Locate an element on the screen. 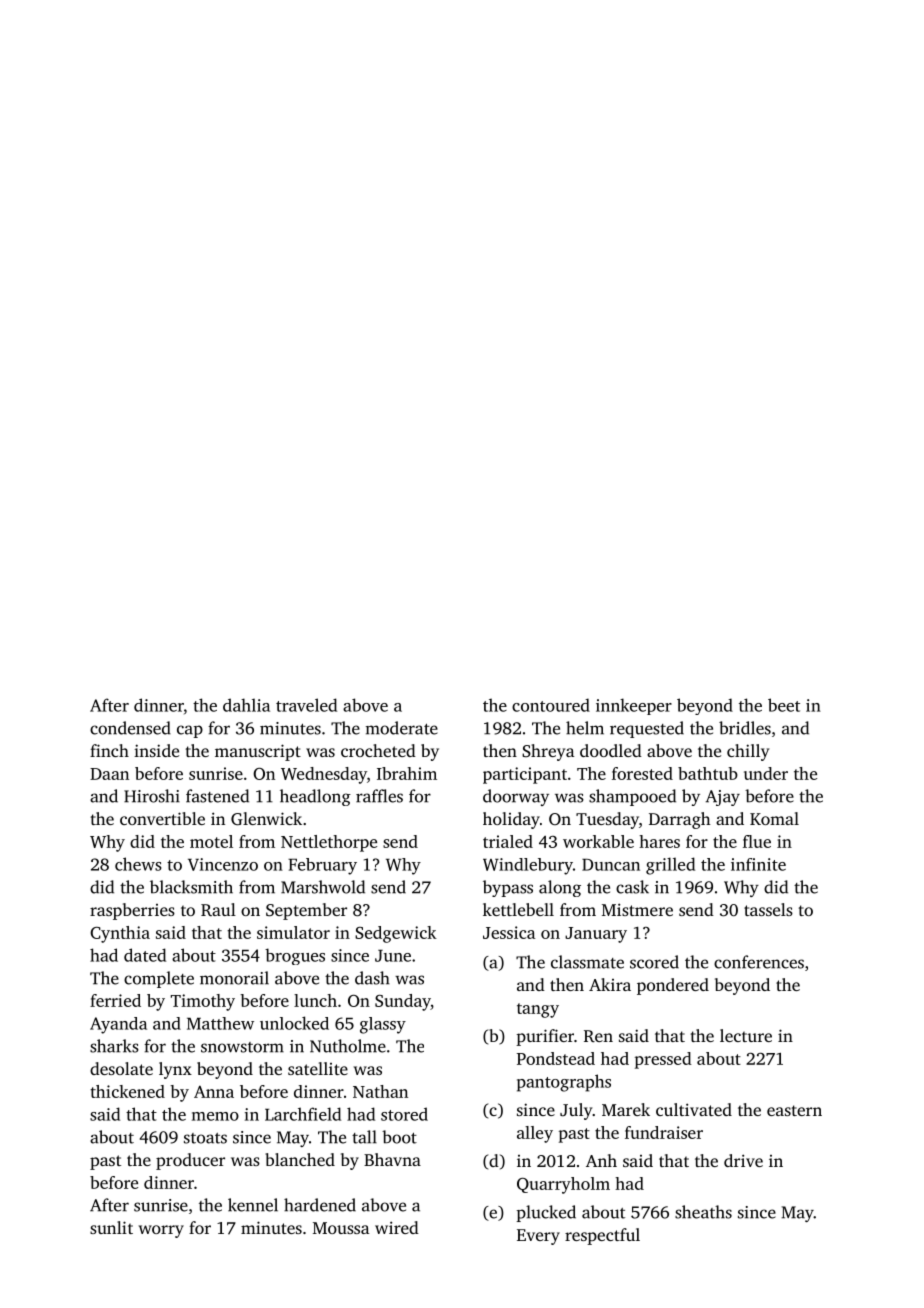 The image size is (924, 1308). dahlia is located at coordinates (246, 705).
